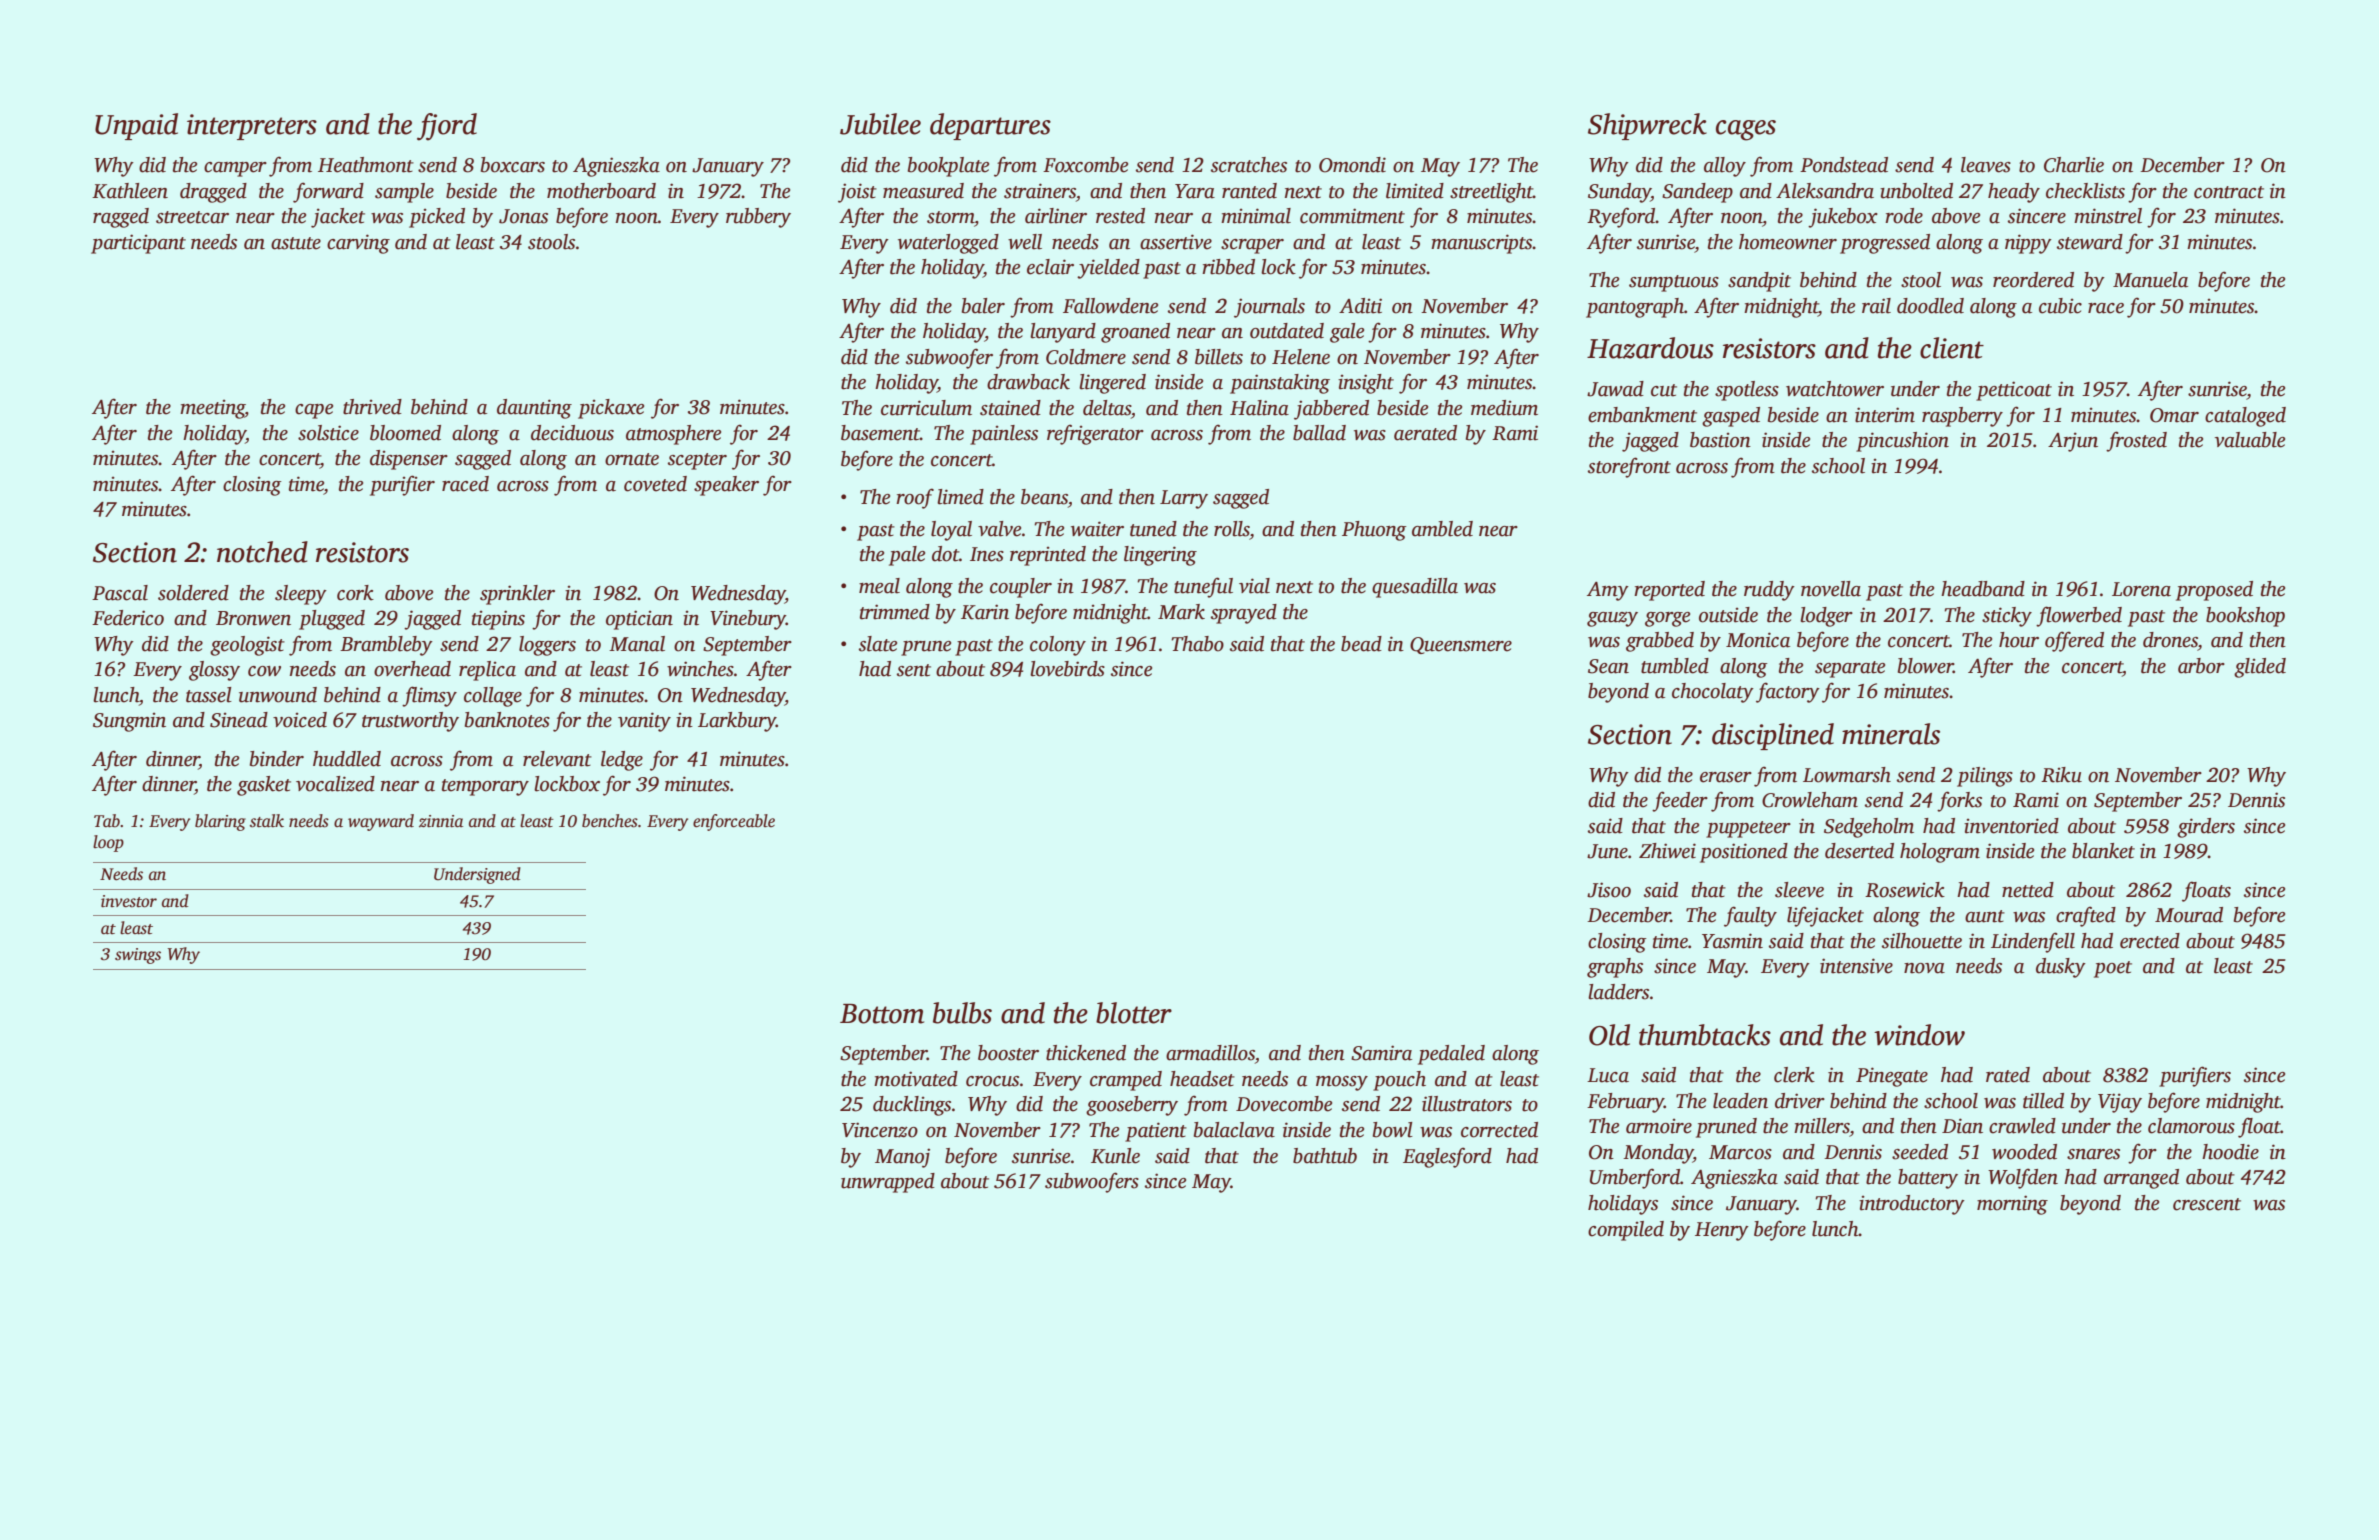 The image size is (2379, 1540). I want to click on window, so click(1919, 1035).
